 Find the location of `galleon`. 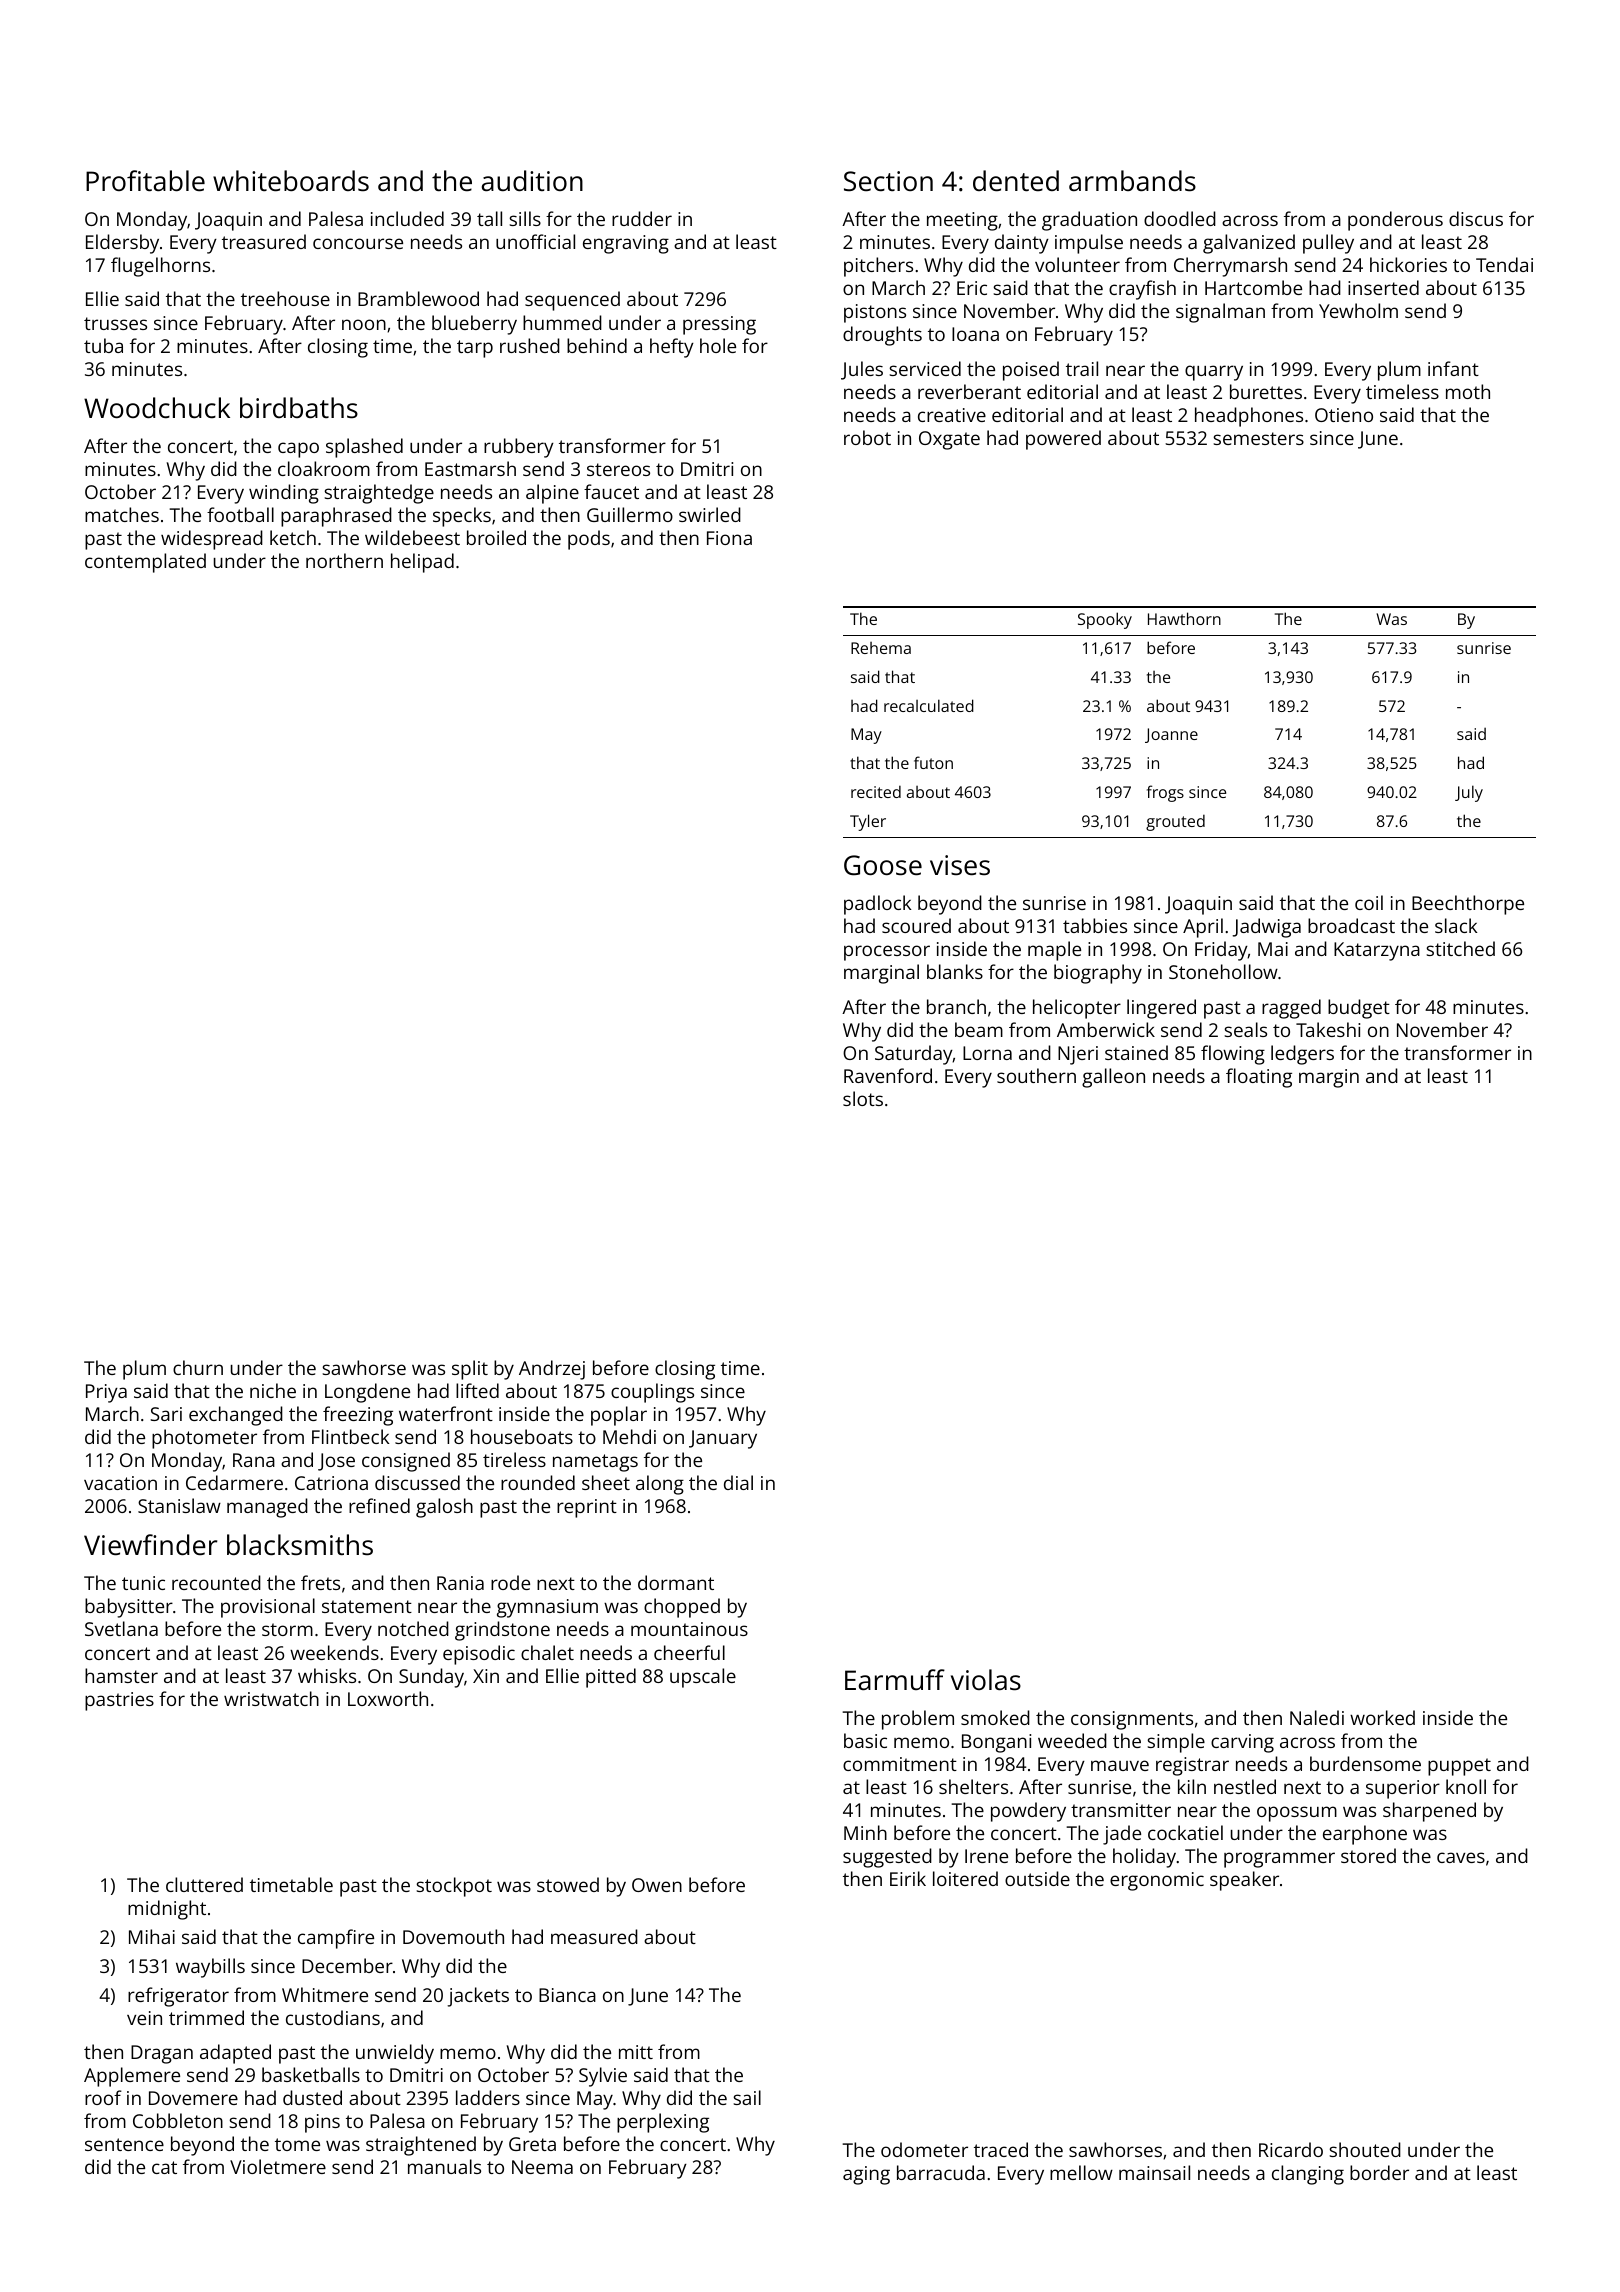

galleon is located at coordinates (1113, 1078).
